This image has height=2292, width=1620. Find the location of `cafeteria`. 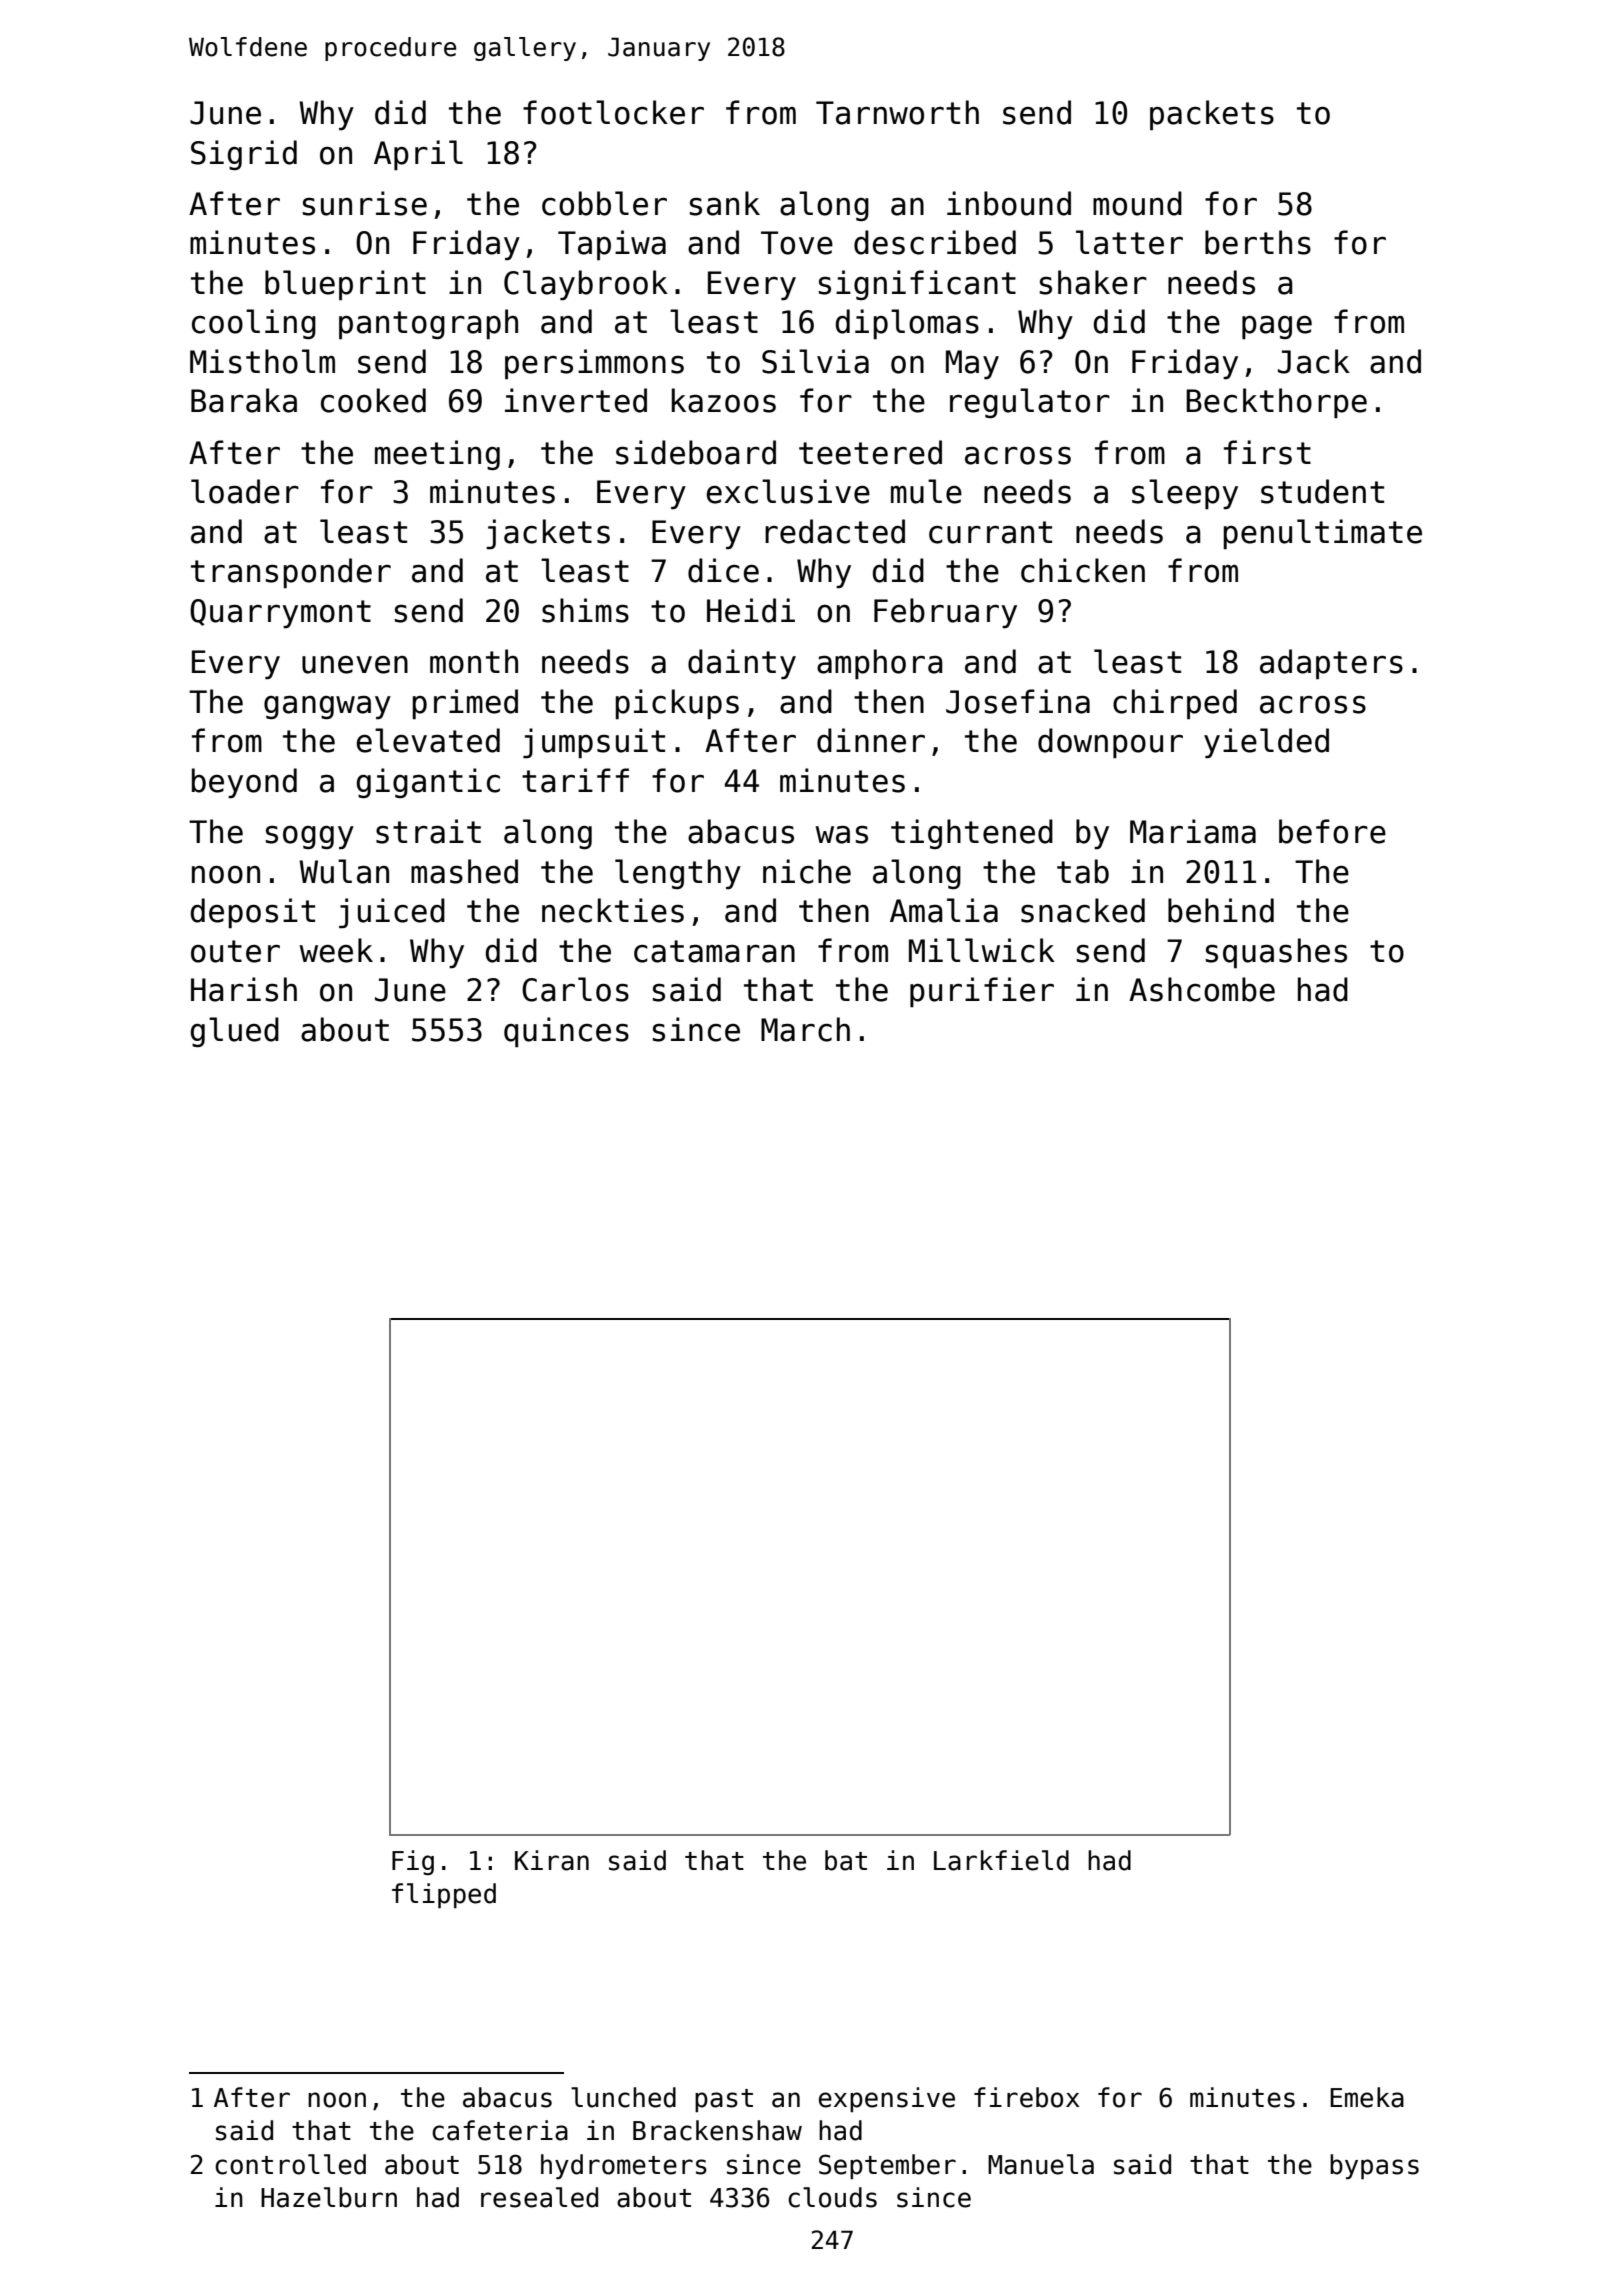

cafeteria is located at coordinates (500, 2130).
